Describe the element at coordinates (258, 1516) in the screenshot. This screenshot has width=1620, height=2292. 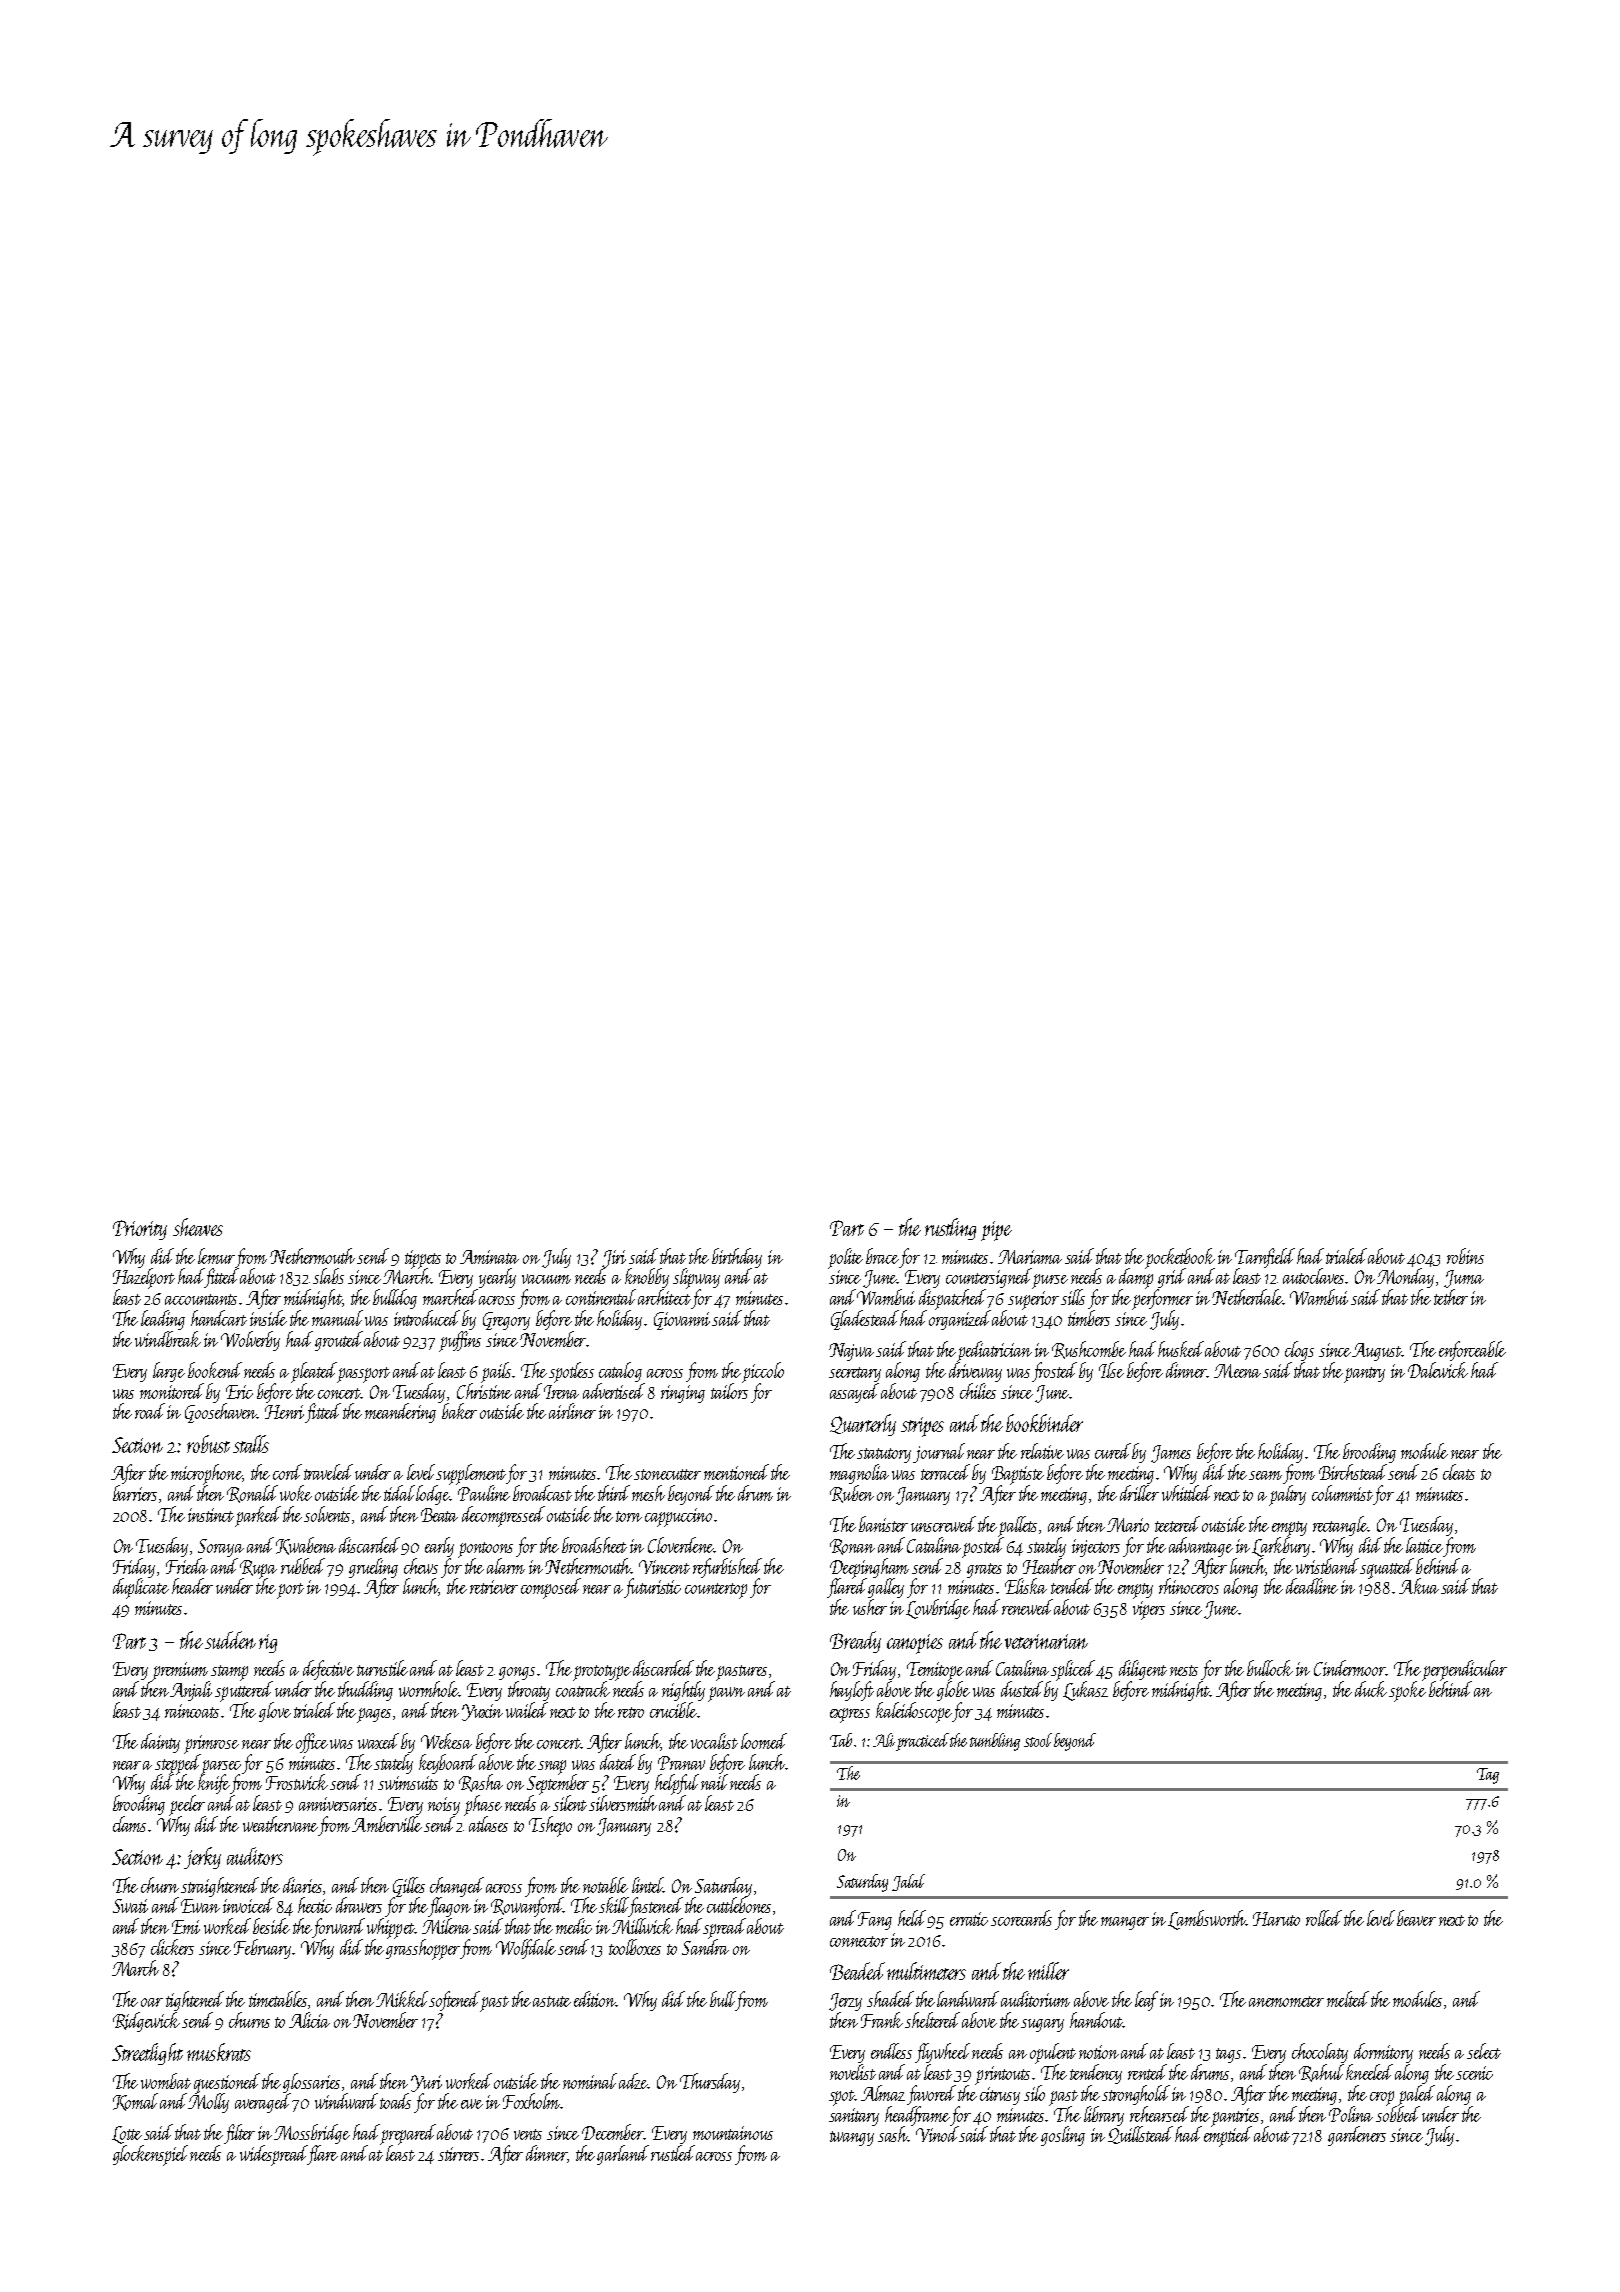
I see `parked` at that location.
